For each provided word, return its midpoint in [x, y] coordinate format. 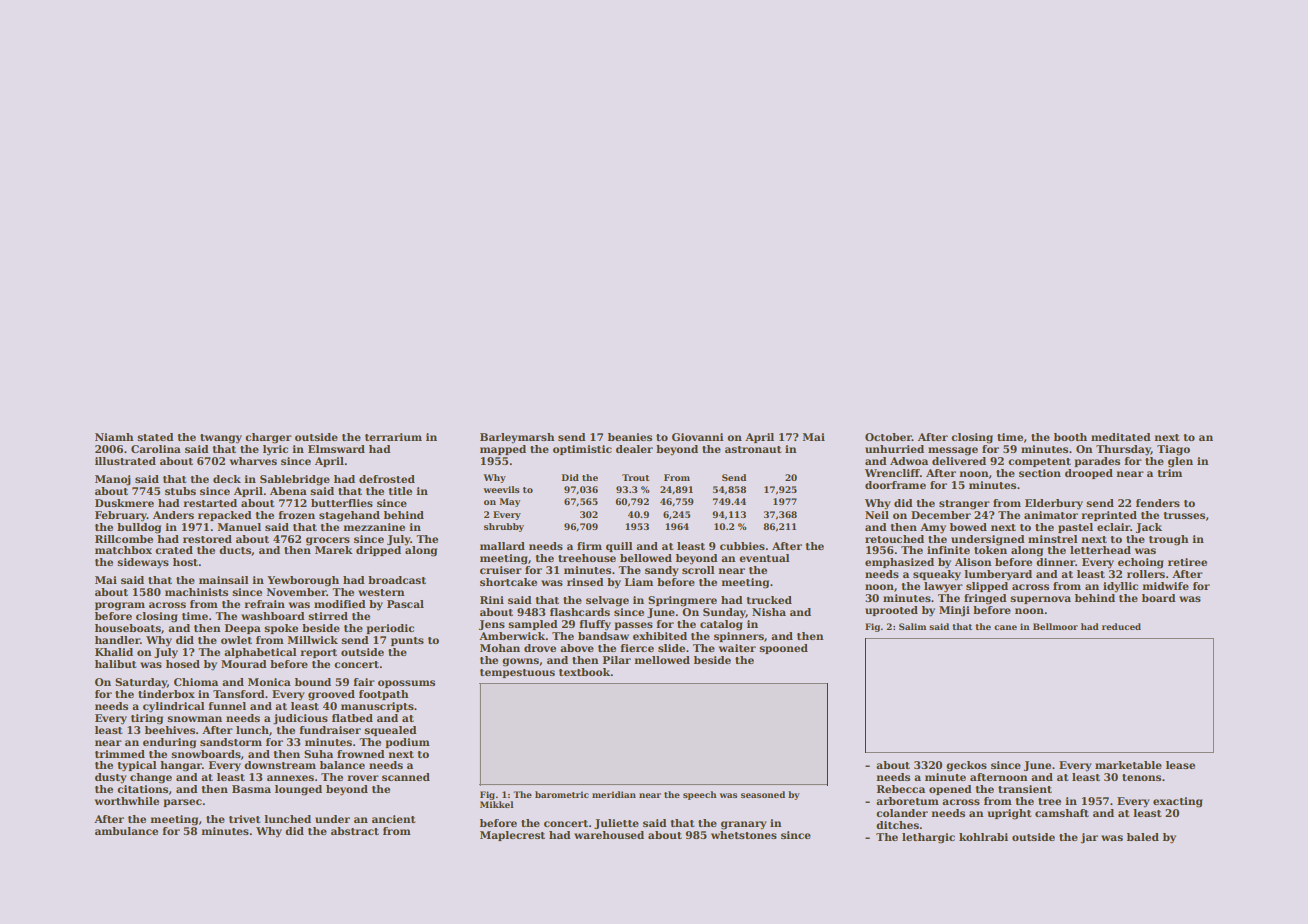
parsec [182, 803]
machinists [196, 592]
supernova [1040, 600]
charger [268, 438]
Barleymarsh [517, 438]
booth [1070, 437]
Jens [492, 625]
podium [407, 743]
